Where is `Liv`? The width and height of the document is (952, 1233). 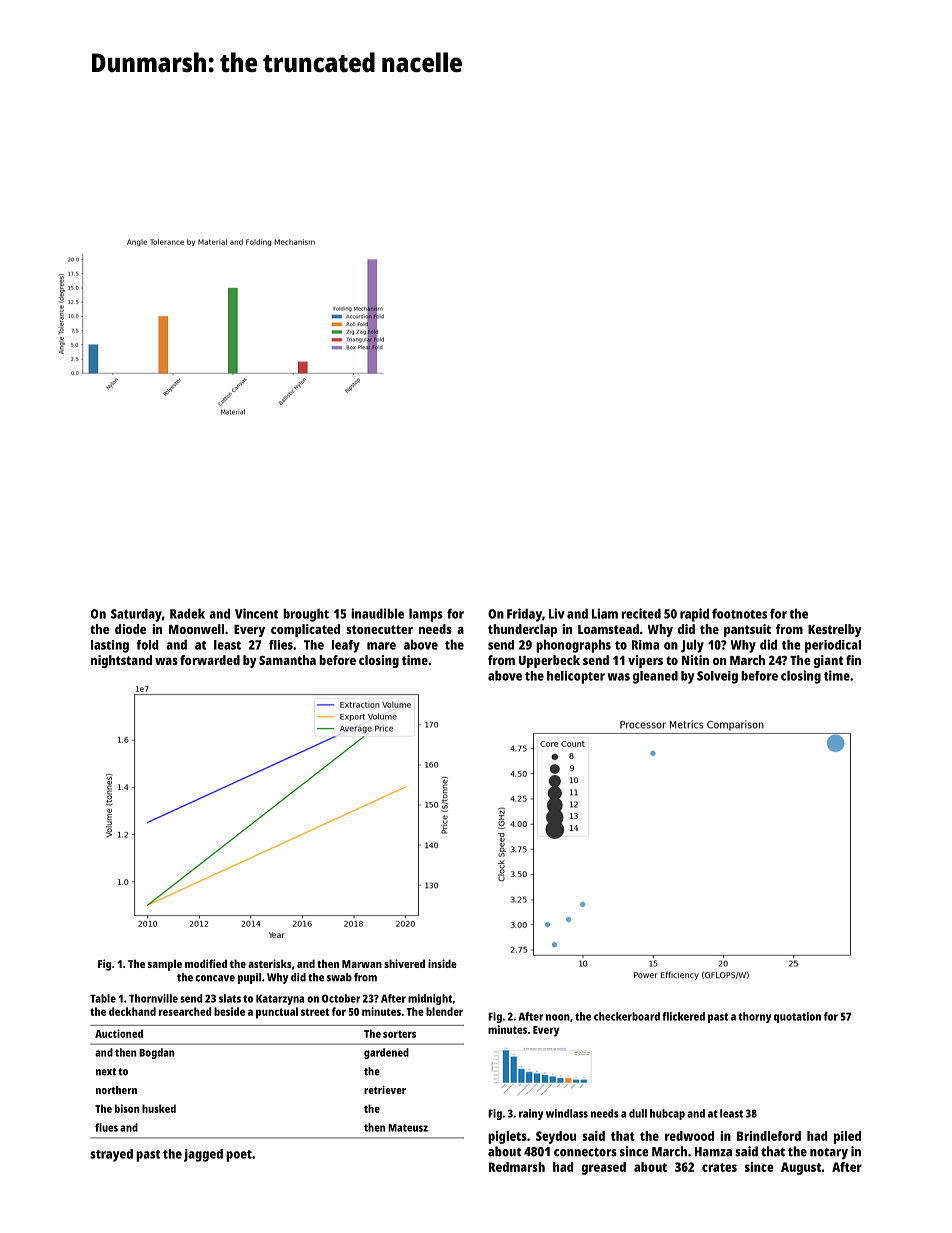
Liv is located at coordinates (556, 613).
